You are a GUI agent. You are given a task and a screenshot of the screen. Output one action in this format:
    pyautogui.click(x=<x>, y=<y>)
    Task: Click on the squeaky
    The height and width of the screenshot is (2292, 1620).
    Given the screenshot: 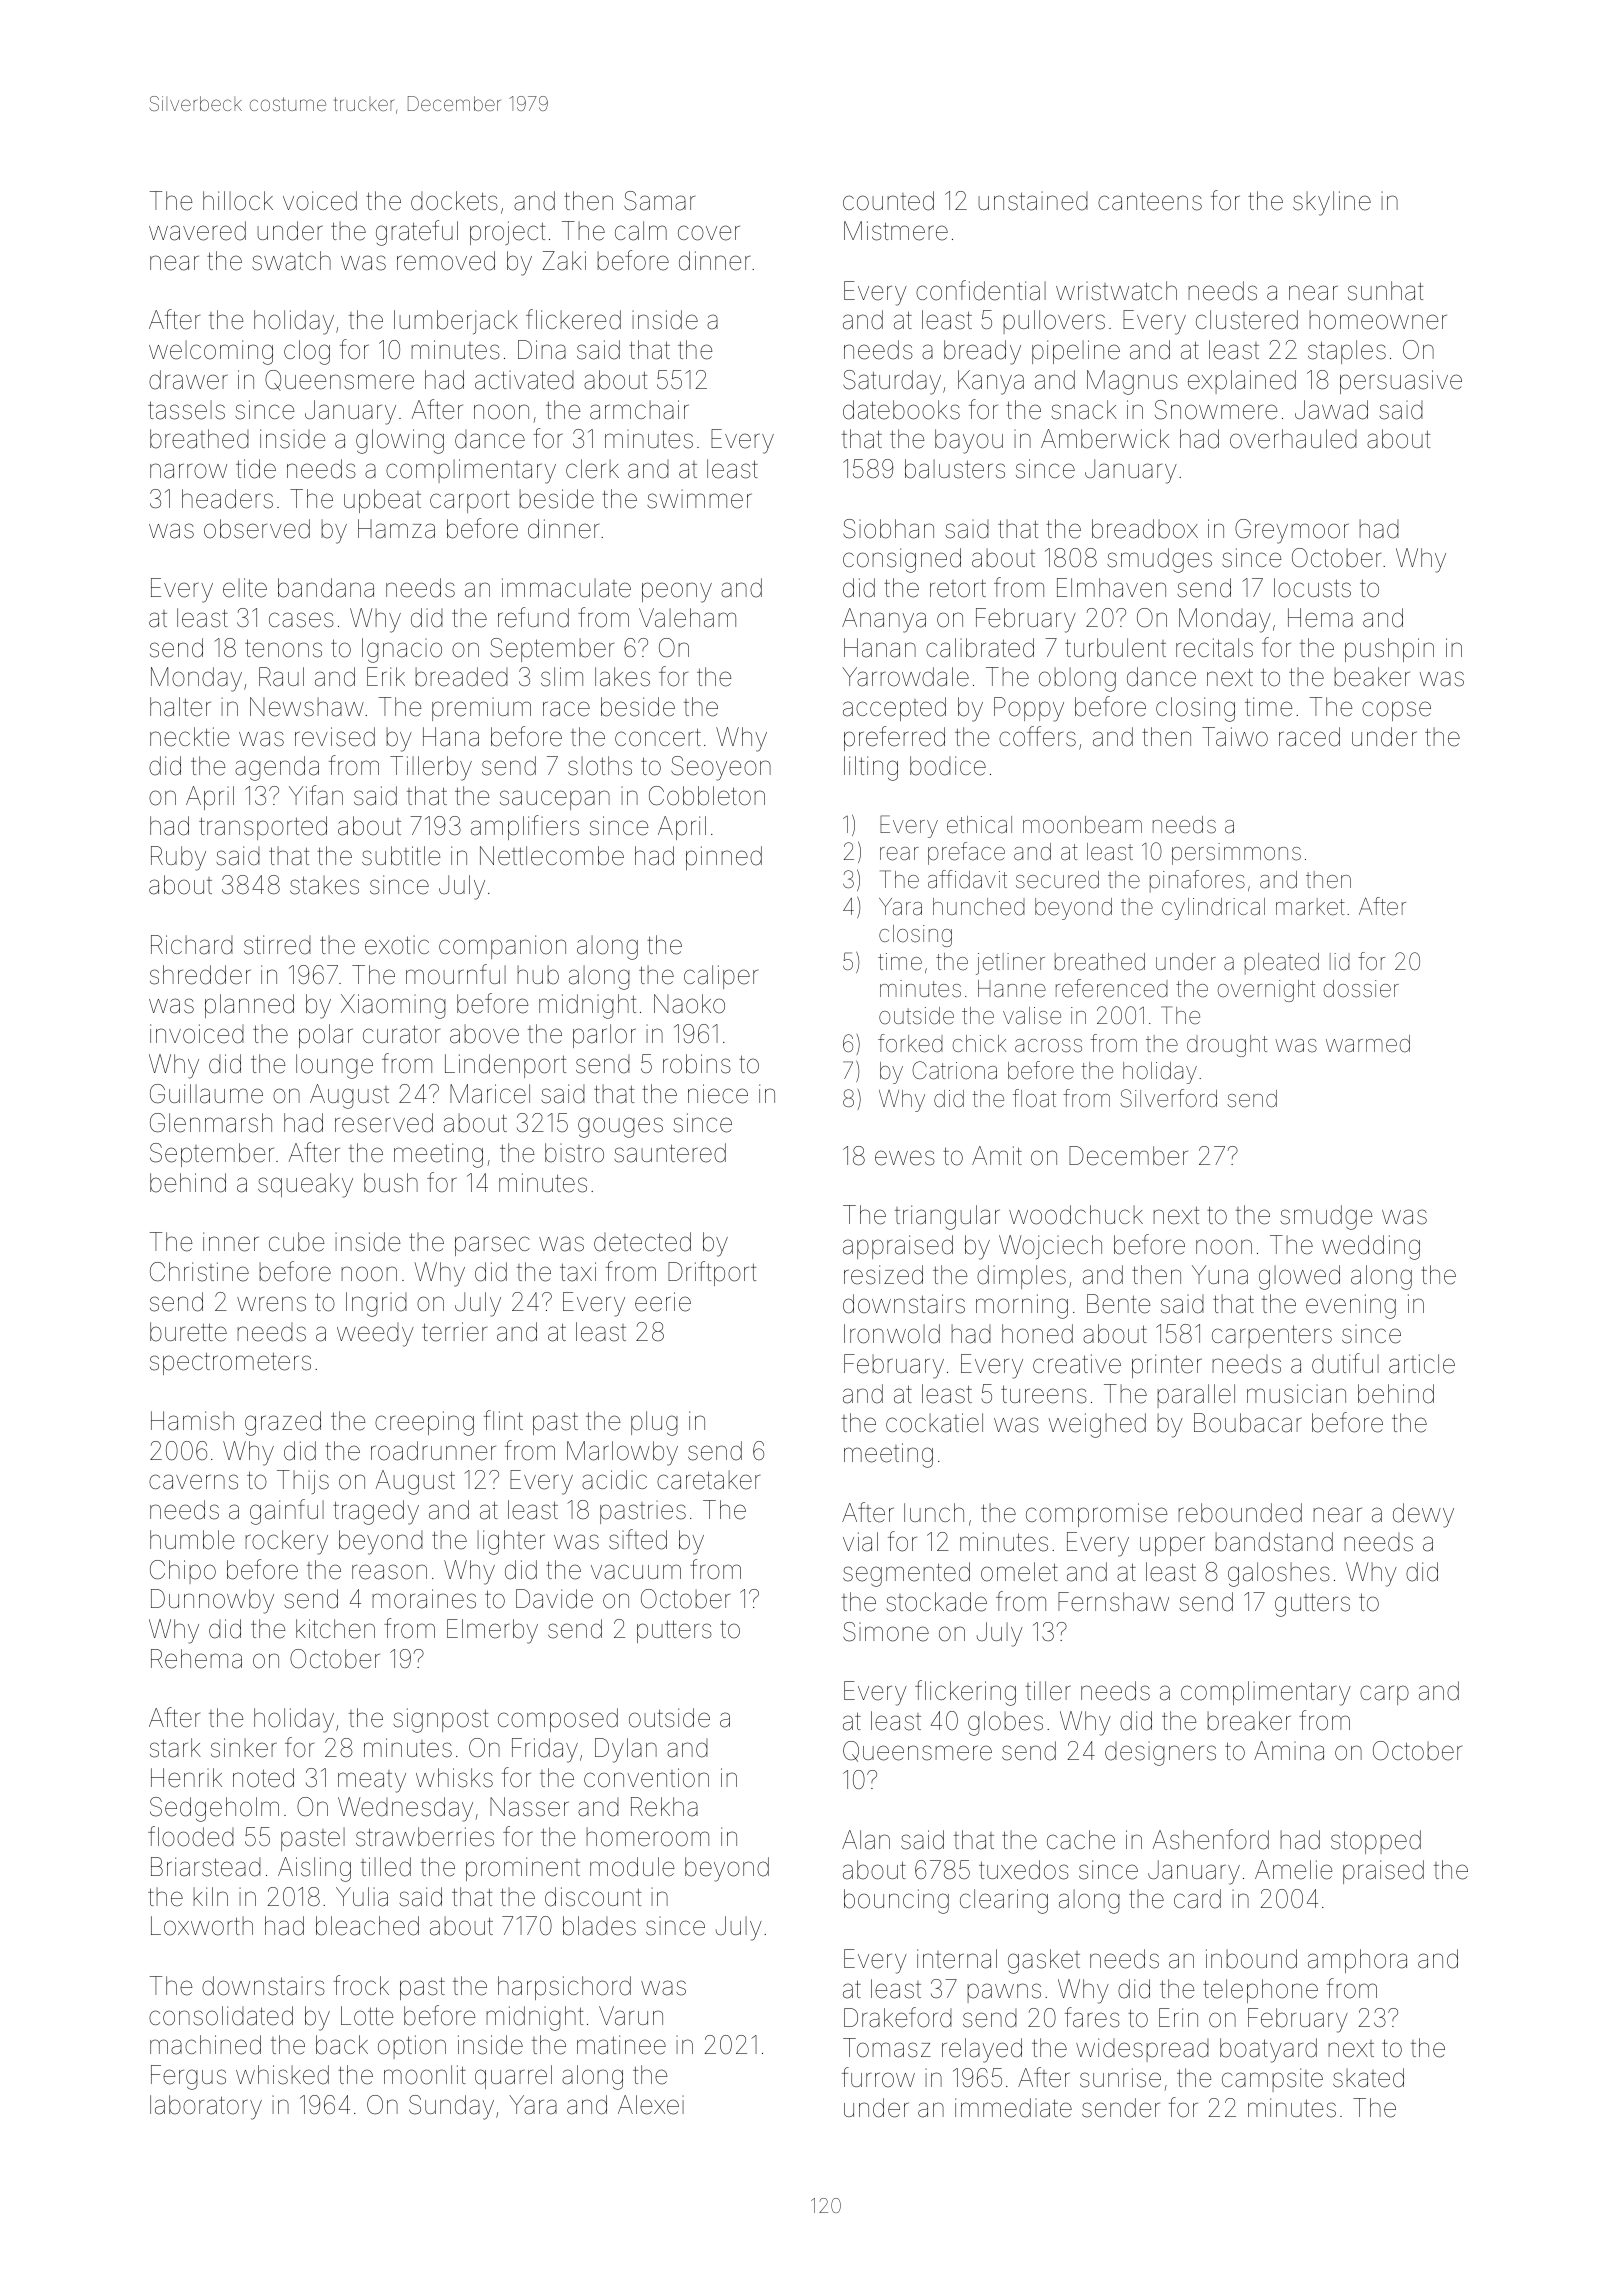 What is the action you would take?
    pyautogui.click(x=305, y=1185)
